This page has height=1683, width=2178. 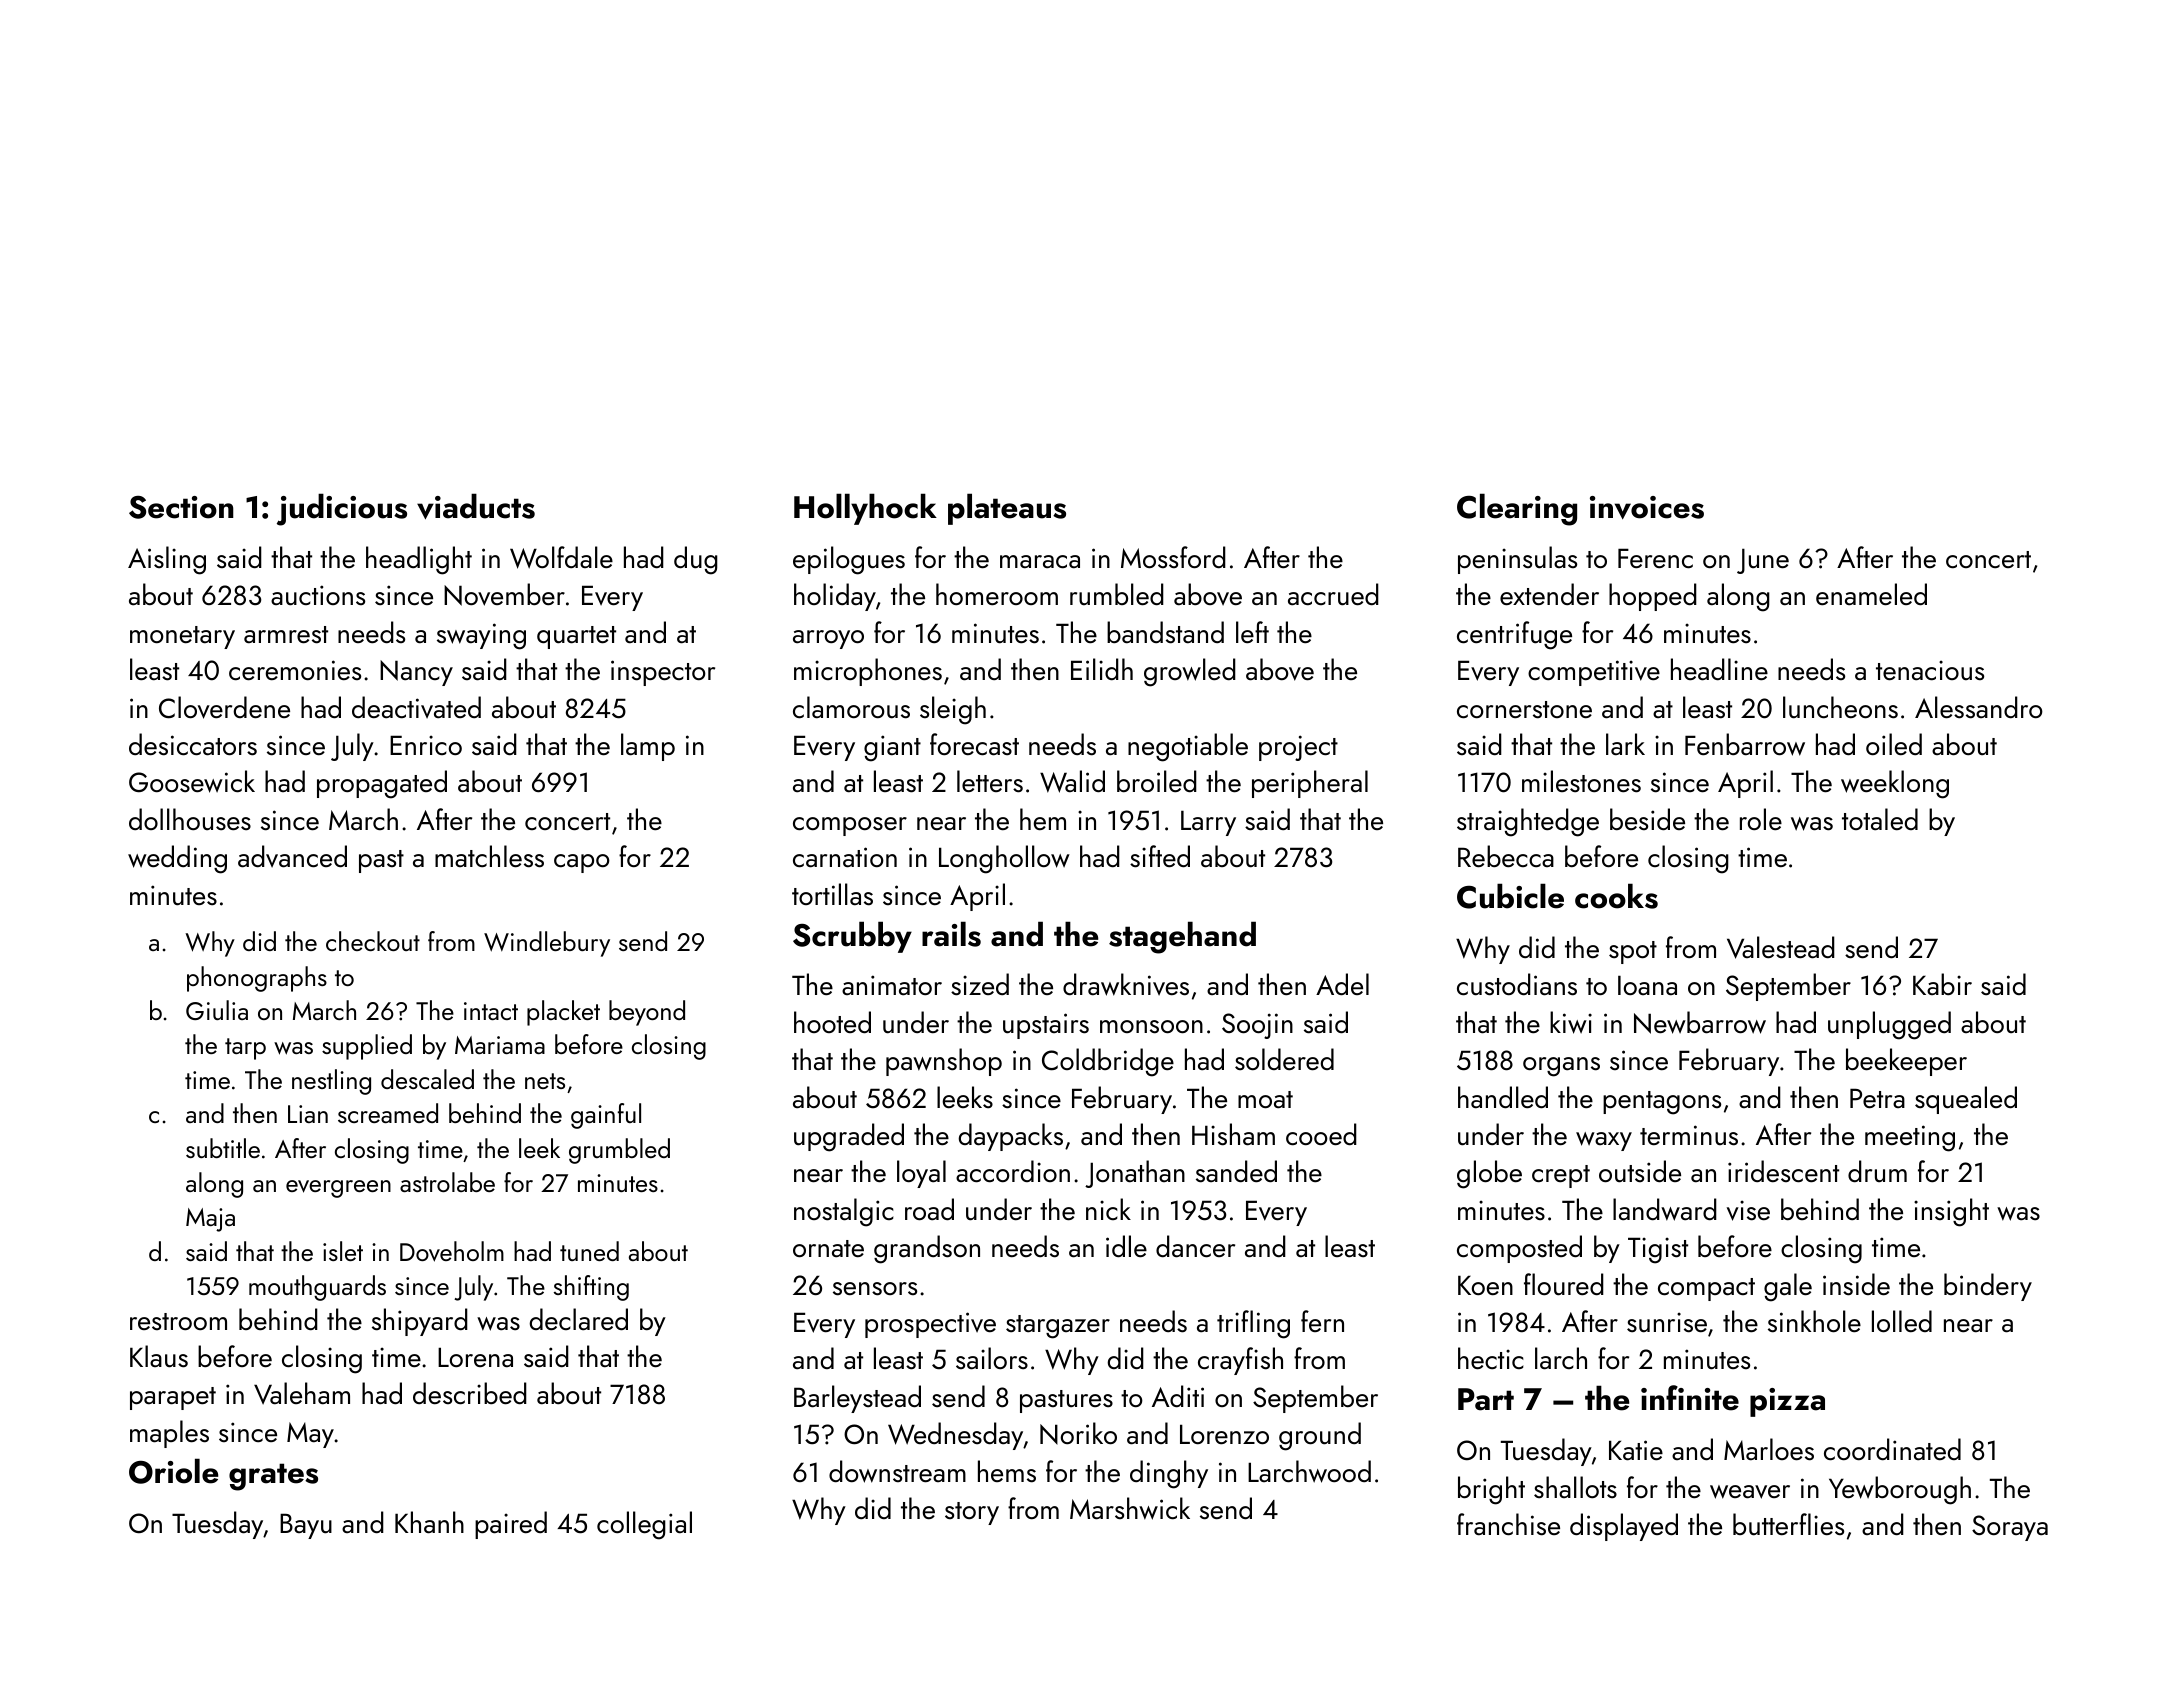 What do you see at coordinates (1781, 947) in the page?
I see `Valestead` at bounding box center [1781, 947].
